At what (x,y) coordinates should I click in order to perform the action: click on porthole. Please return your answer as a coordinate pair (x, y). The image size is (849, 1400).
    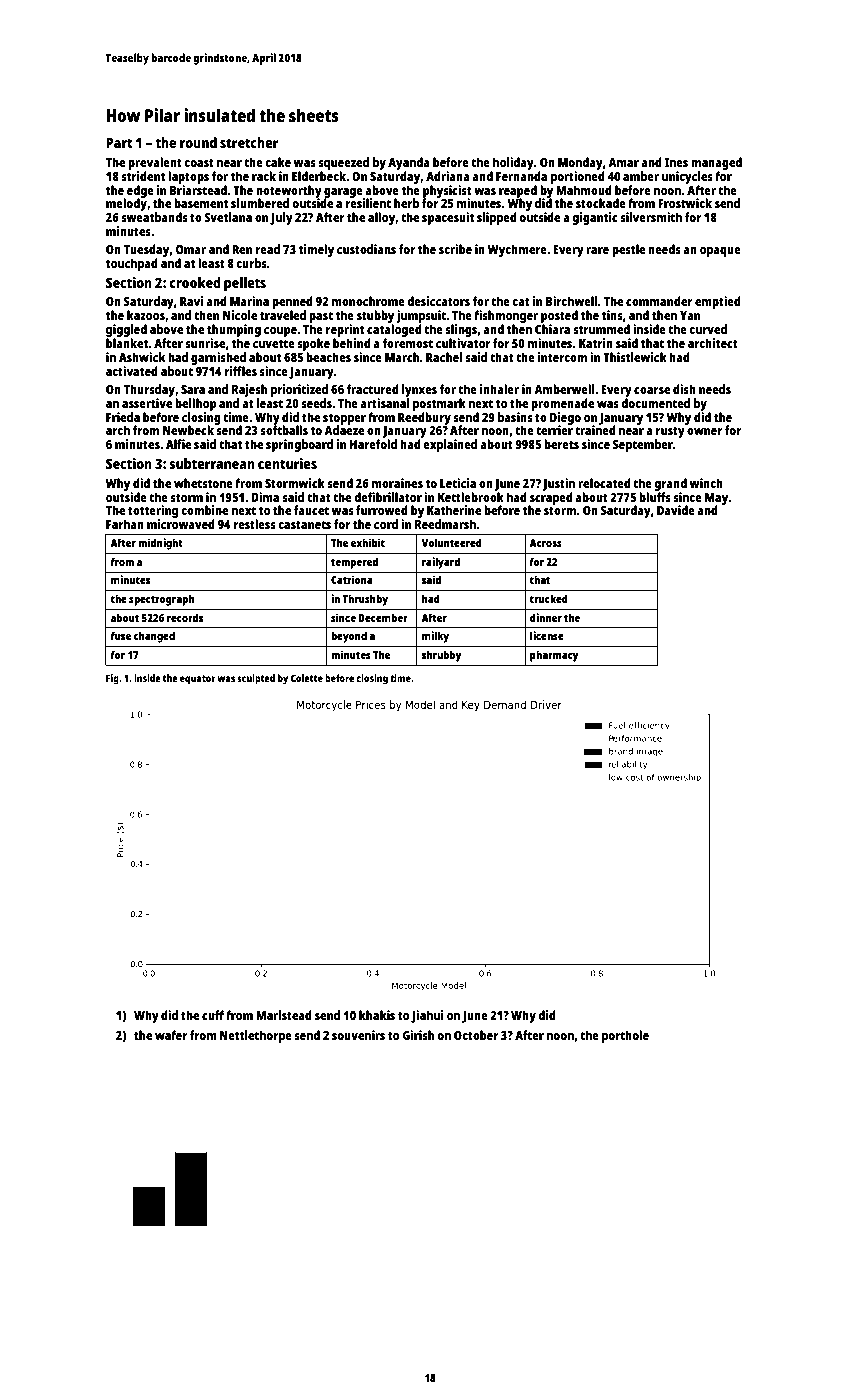
    Looking at the image, I should click on (625, 1036).
